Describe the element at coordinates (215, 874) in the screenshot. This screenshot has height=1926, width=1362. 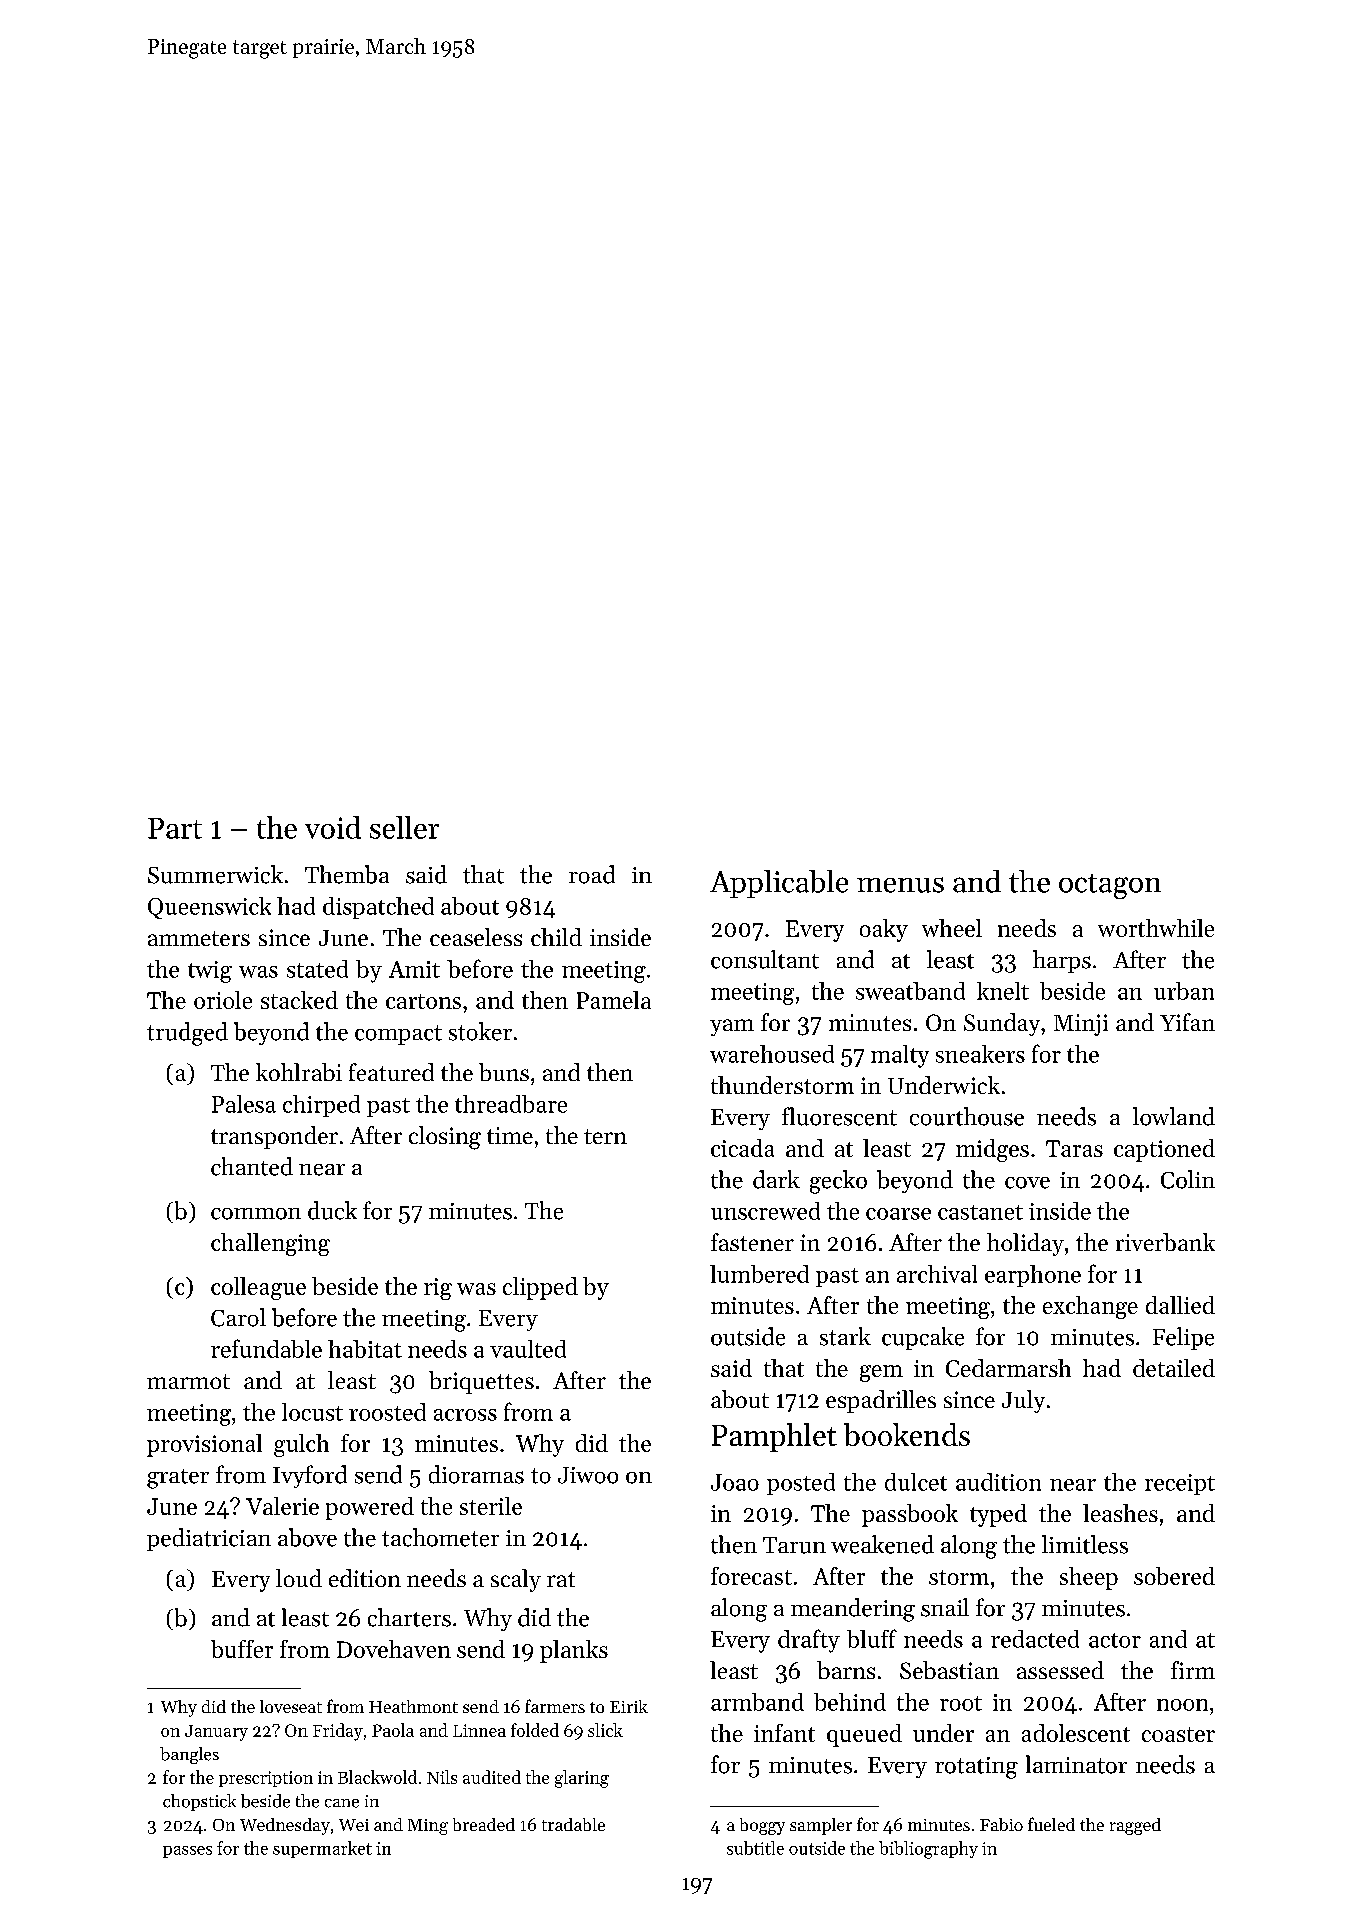
I see `Summerwick` at that location.
